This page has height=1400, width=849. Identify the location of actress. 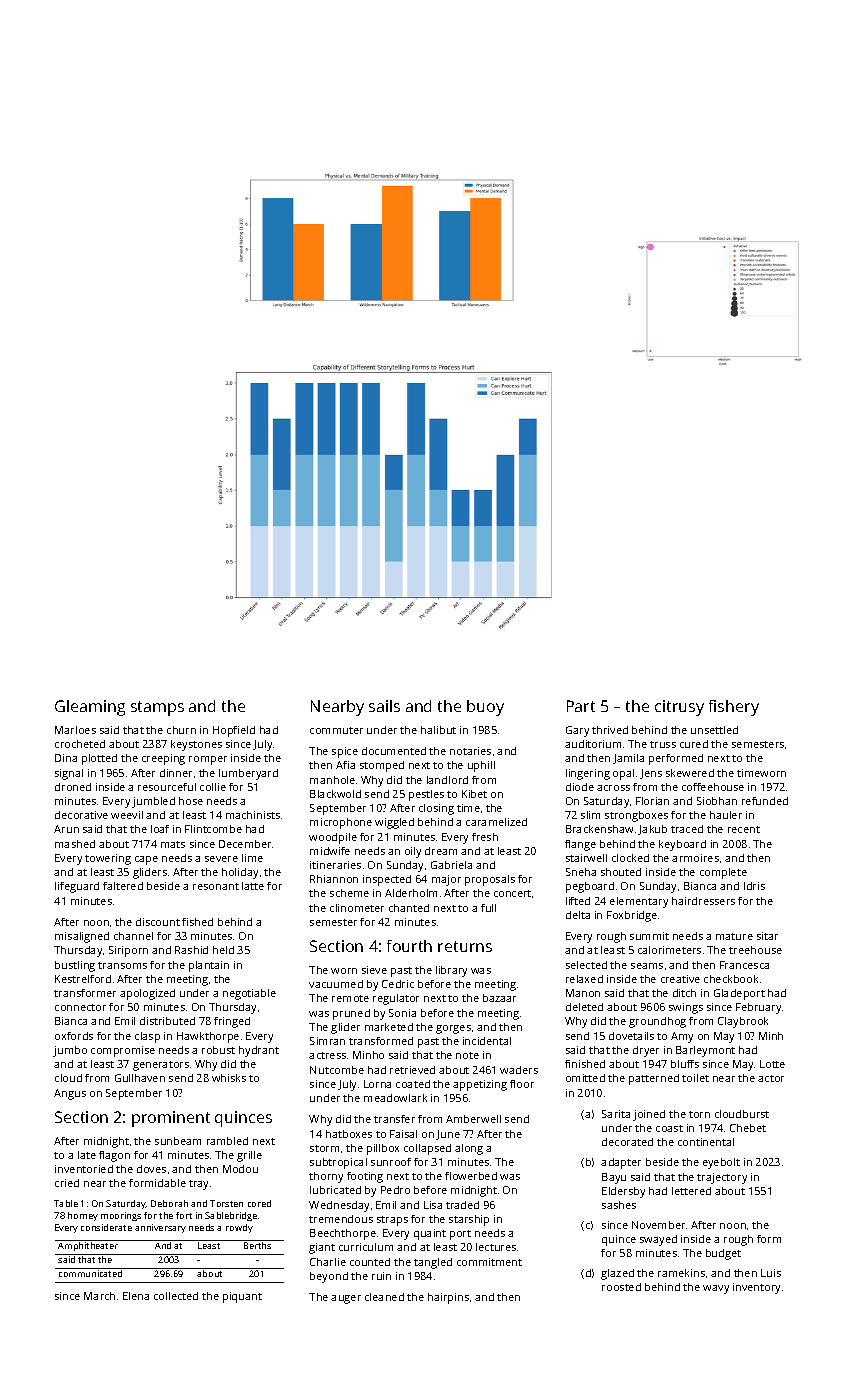
(327, 1055).
